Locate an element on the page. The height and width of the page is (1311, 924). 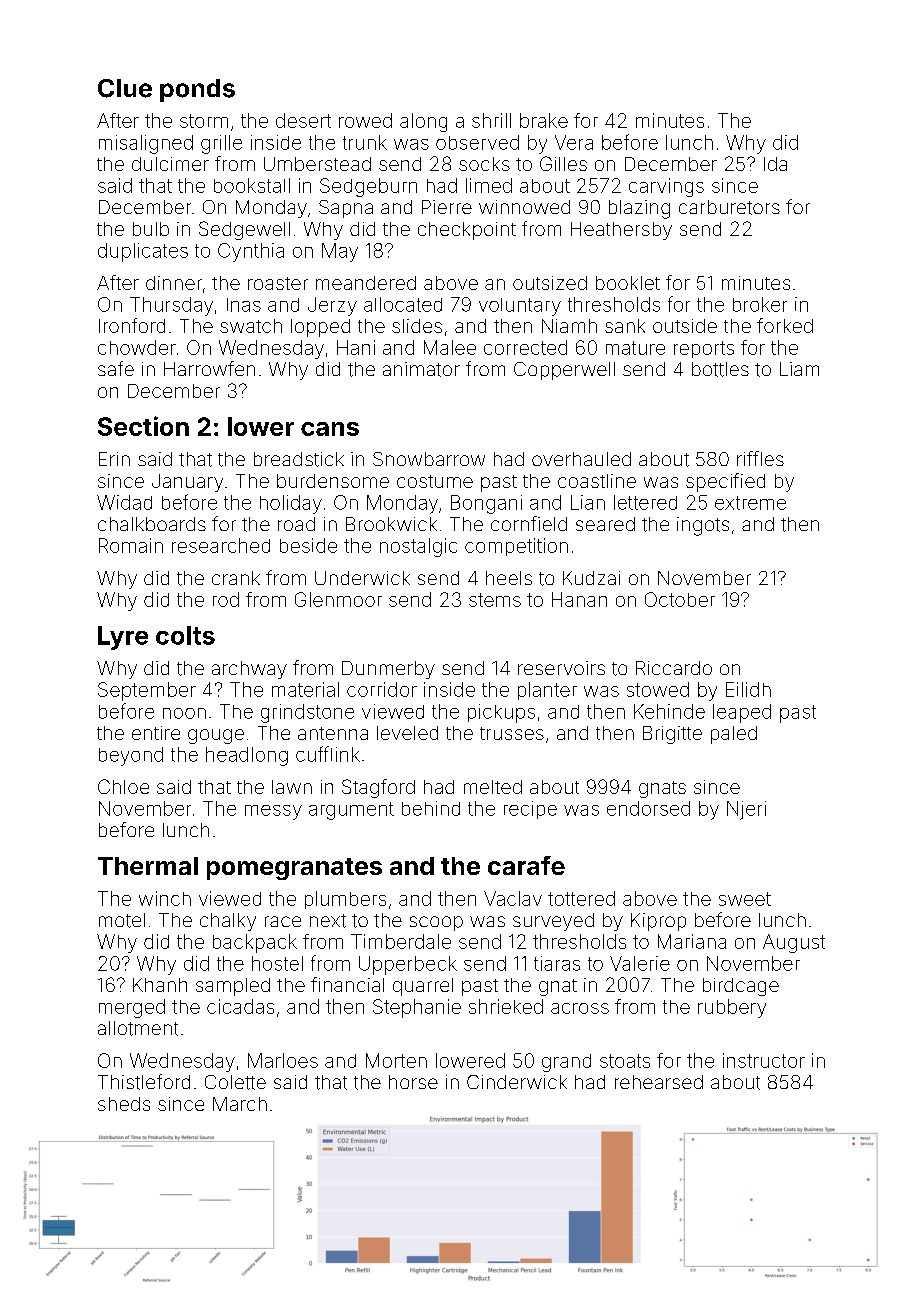
duplicates is located at coordinates (143, 252).
